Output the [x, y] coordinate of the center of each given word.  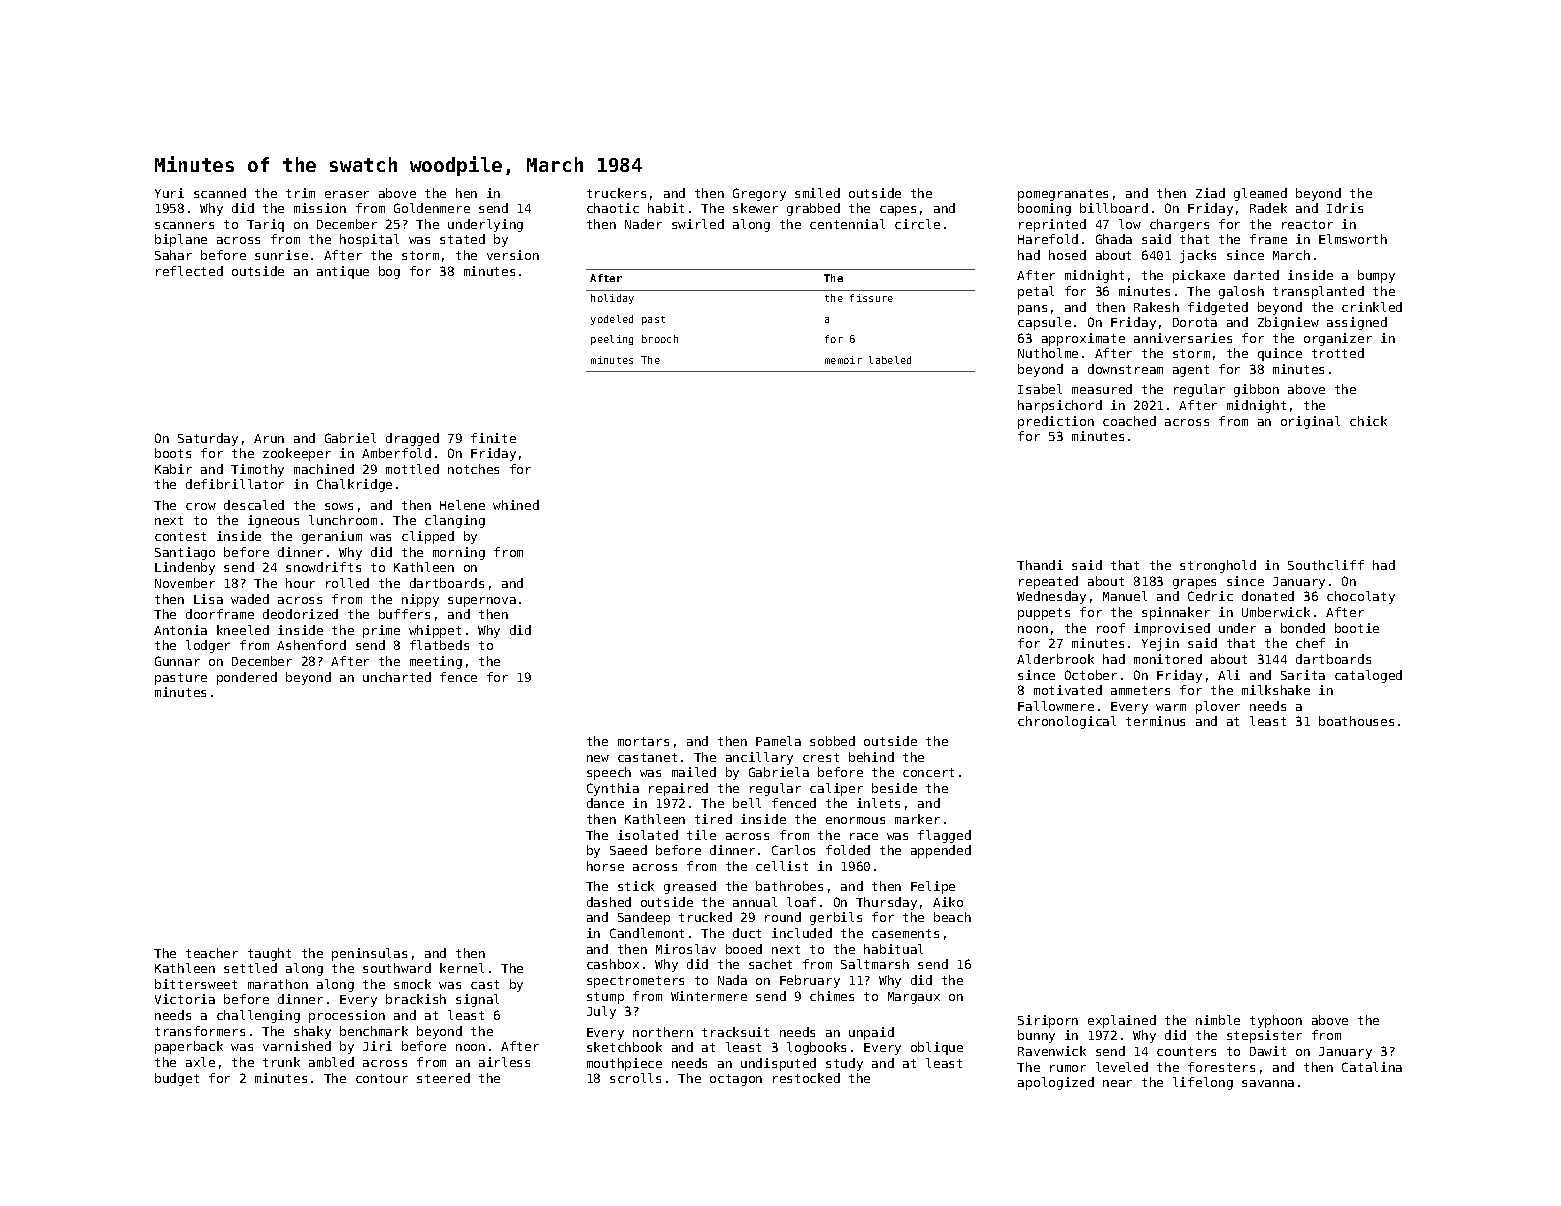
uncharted [397, 677]
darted [1256, 275]
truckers [616, 193]
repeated [1048, 582]
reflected [189, 271]
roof [1111, 628]
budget [177, 1079]
